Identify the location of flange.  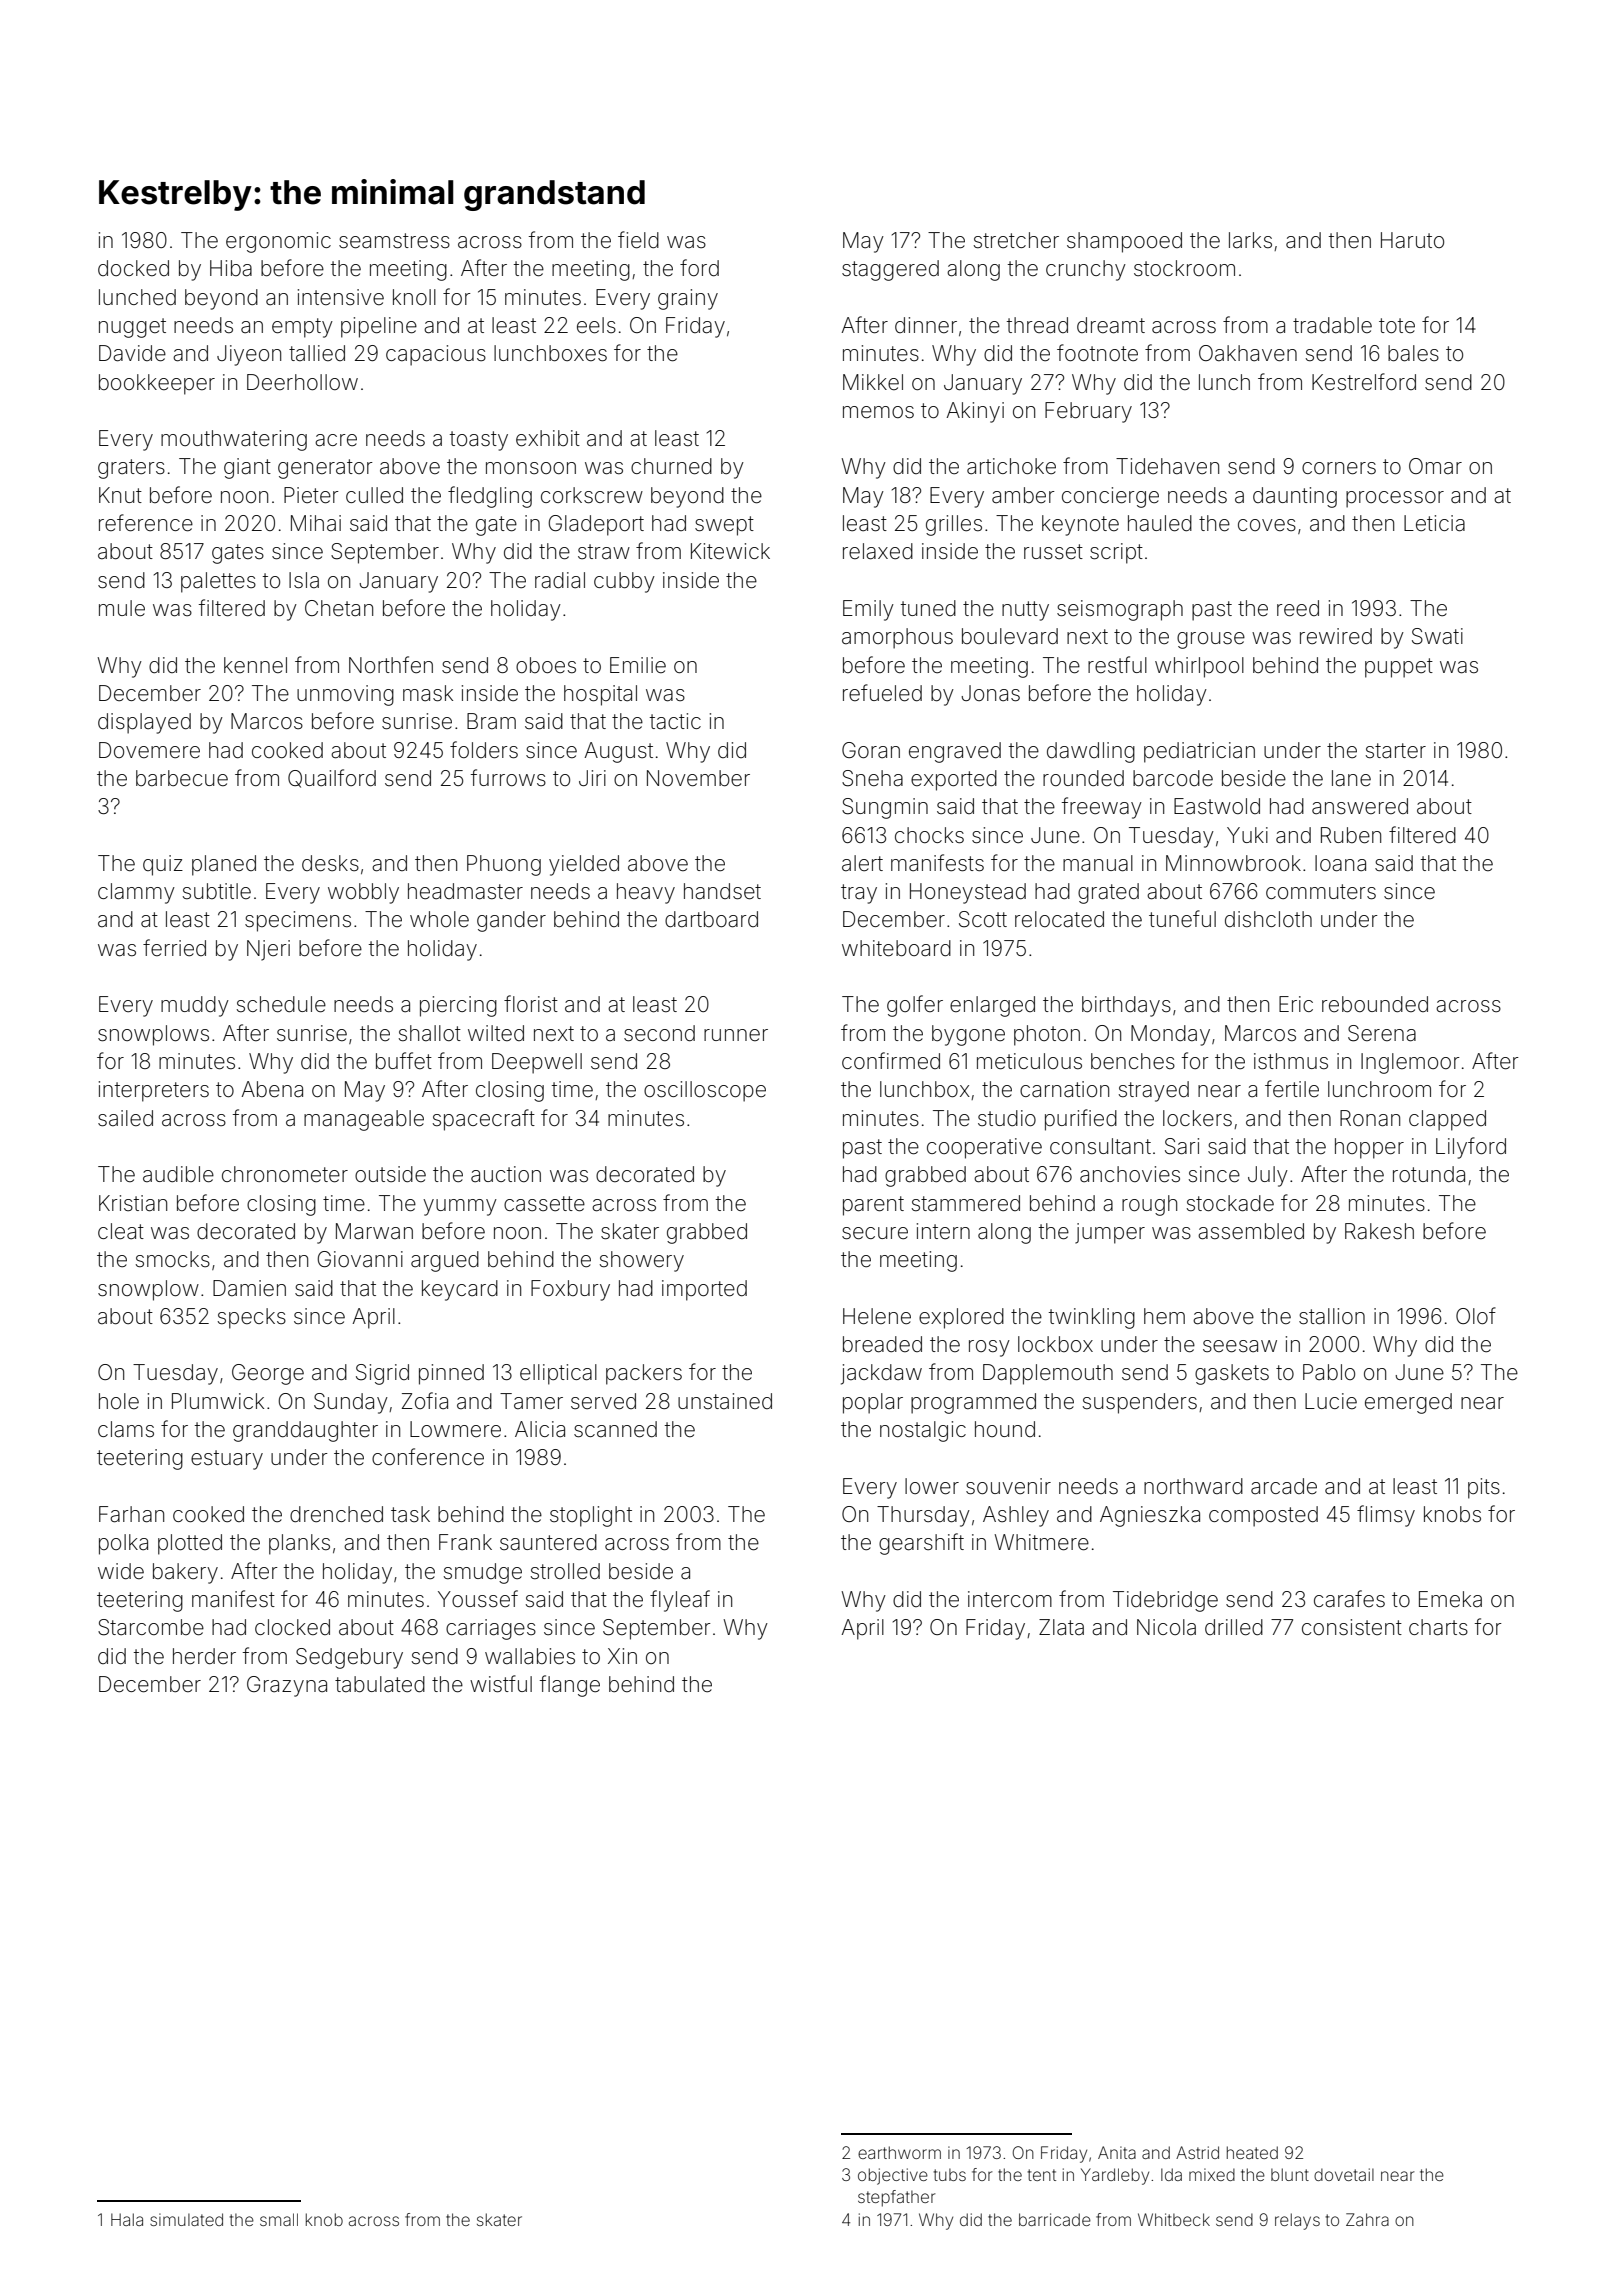
(570, 1686).
